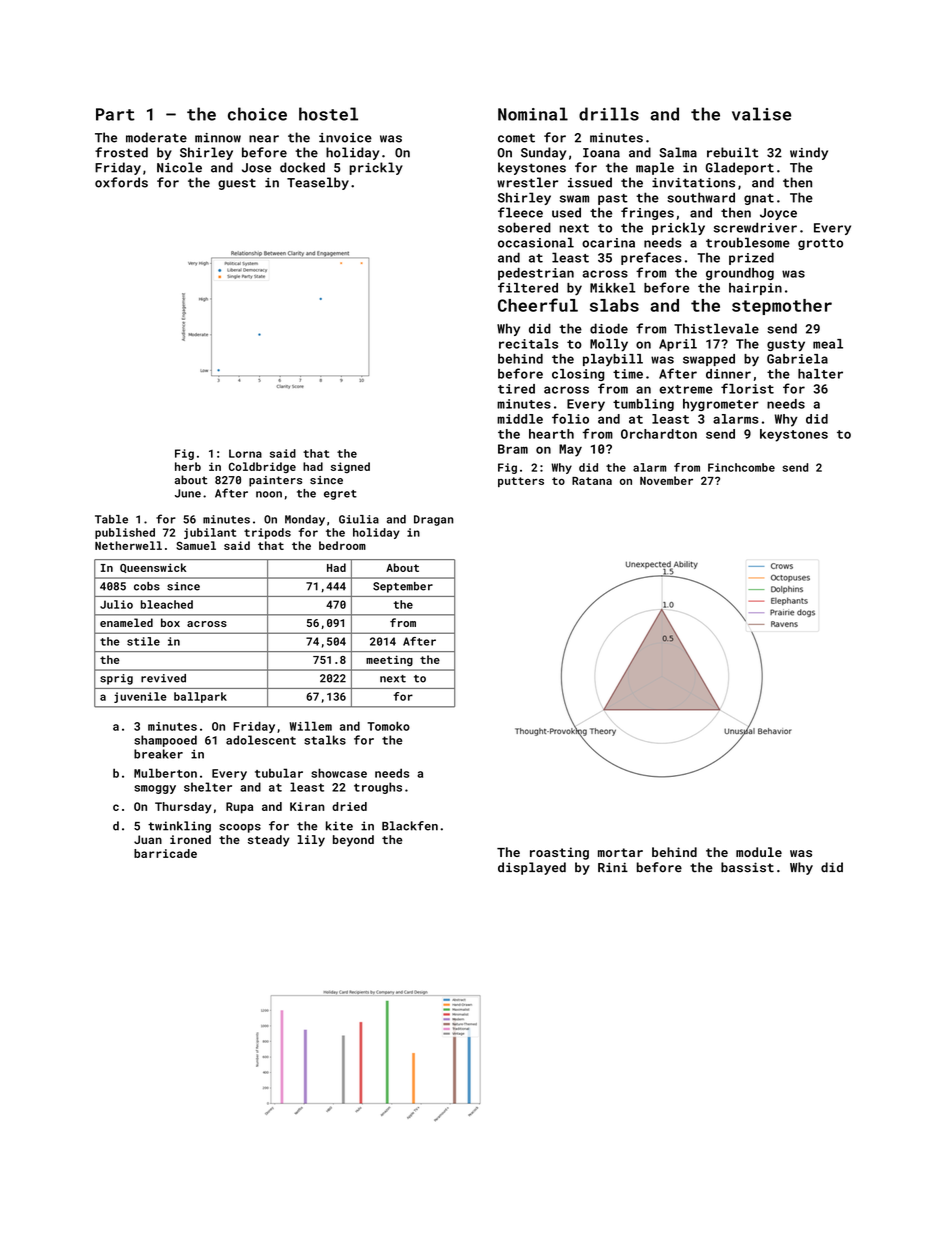  What do you see at coordinates (532, 868) in the screenshot?
I see `displayed` at bounding box center [532, 868].
